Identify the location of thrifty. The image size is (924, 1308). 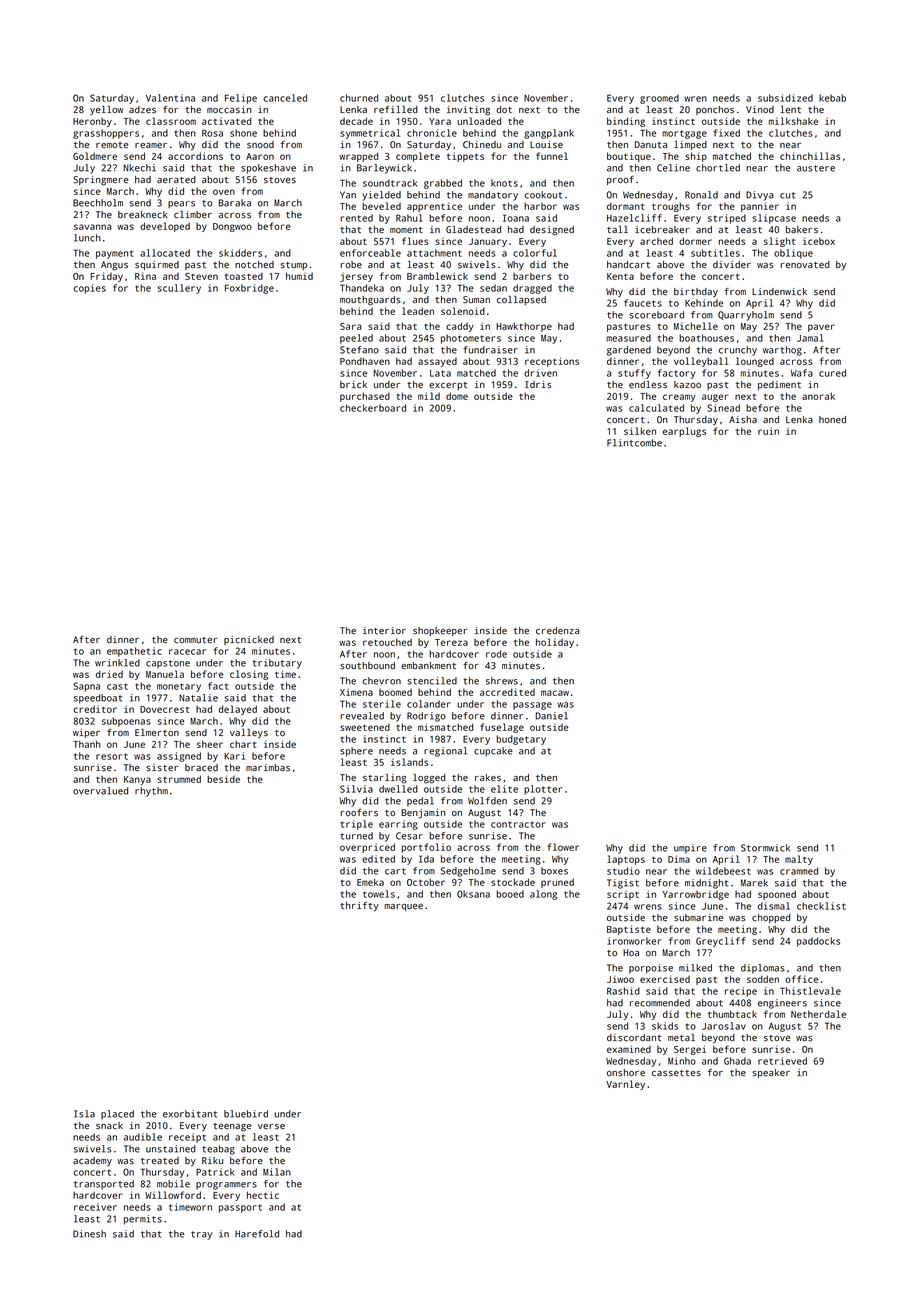
(359, 907).
